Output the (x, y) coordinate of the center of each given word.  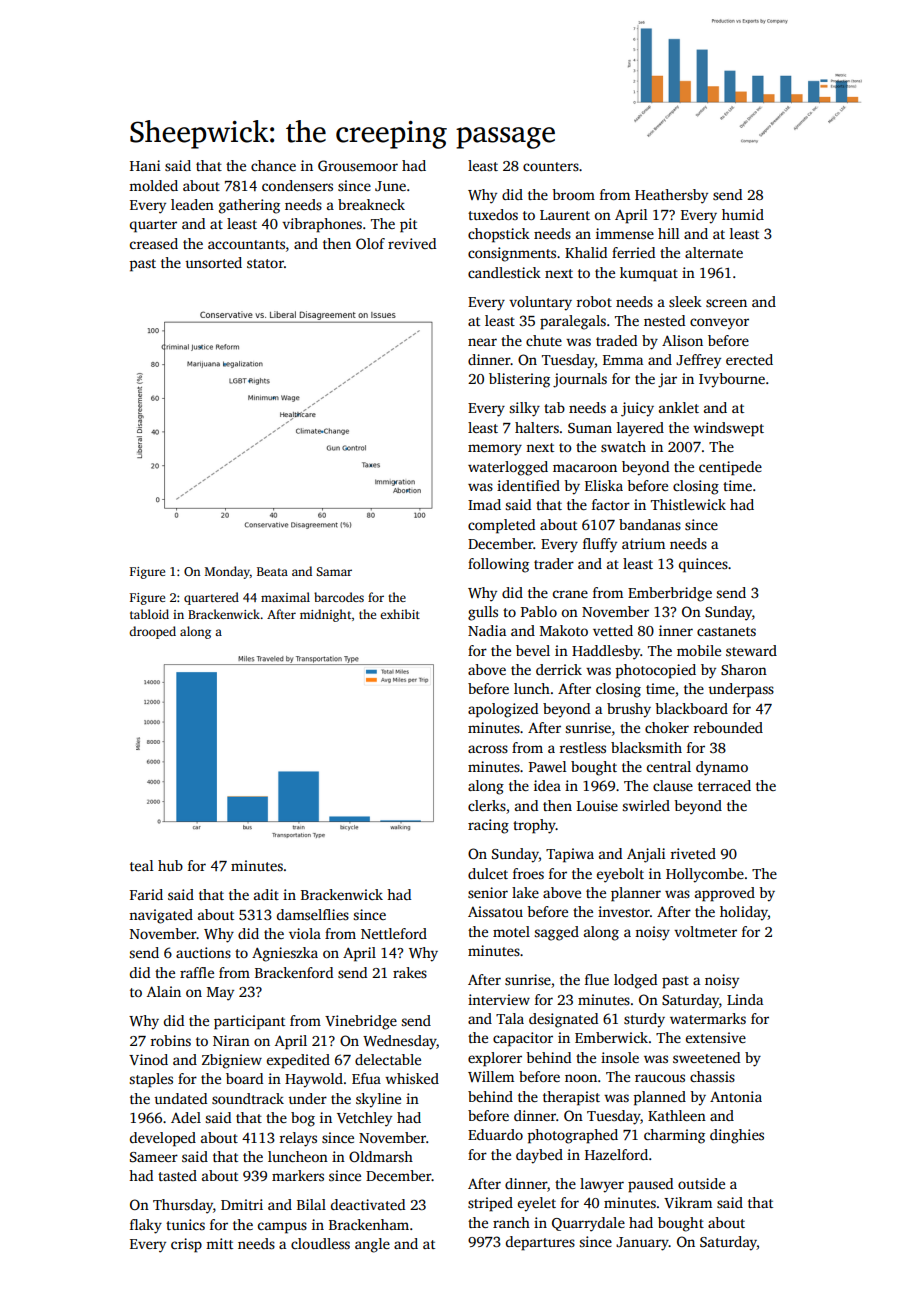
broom (573, 194)
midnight (326, 615)
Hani (145, 165)
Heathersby (671, 196)
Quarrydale (588, 1224)
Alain (164, 991)
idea (547, 785)
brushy (629, 710)
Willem (491, 1076)
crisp (186, 1245)
